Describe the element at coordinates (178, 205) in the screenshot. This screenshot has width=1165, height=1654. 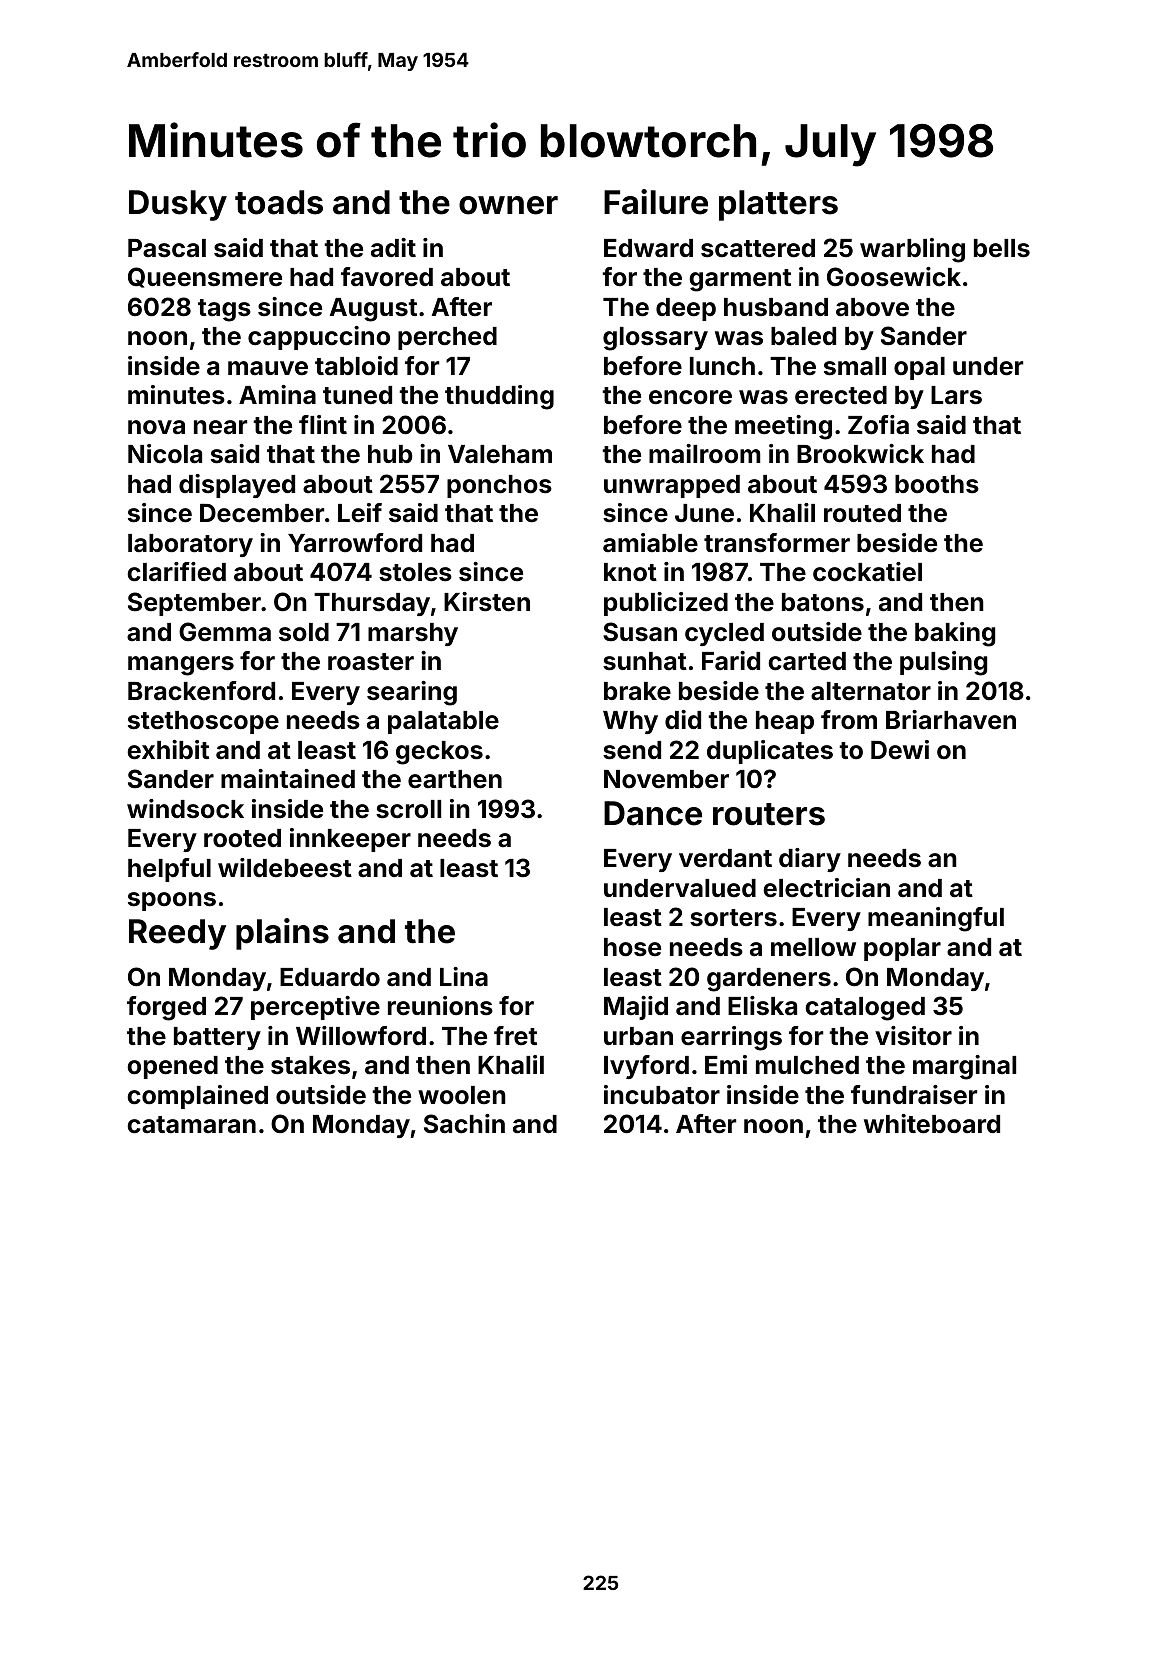
I see `Dusky` at that location.
